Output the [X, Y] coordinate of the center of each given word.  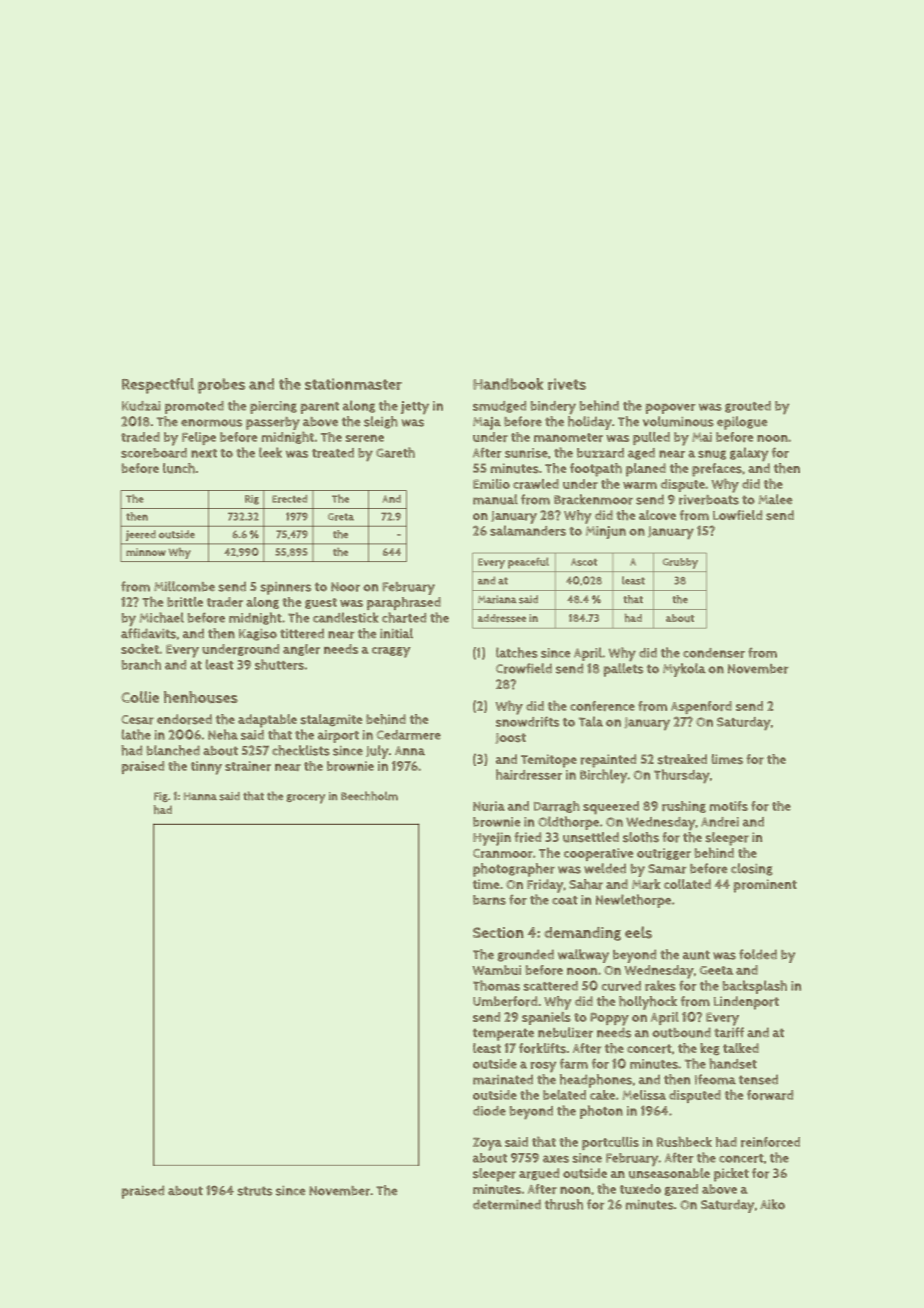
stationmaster [353, 384]
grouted [748, 407]
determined [507, 1204]
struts [254, 1191]
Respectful [158, 386]
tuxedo [640, 1189]
